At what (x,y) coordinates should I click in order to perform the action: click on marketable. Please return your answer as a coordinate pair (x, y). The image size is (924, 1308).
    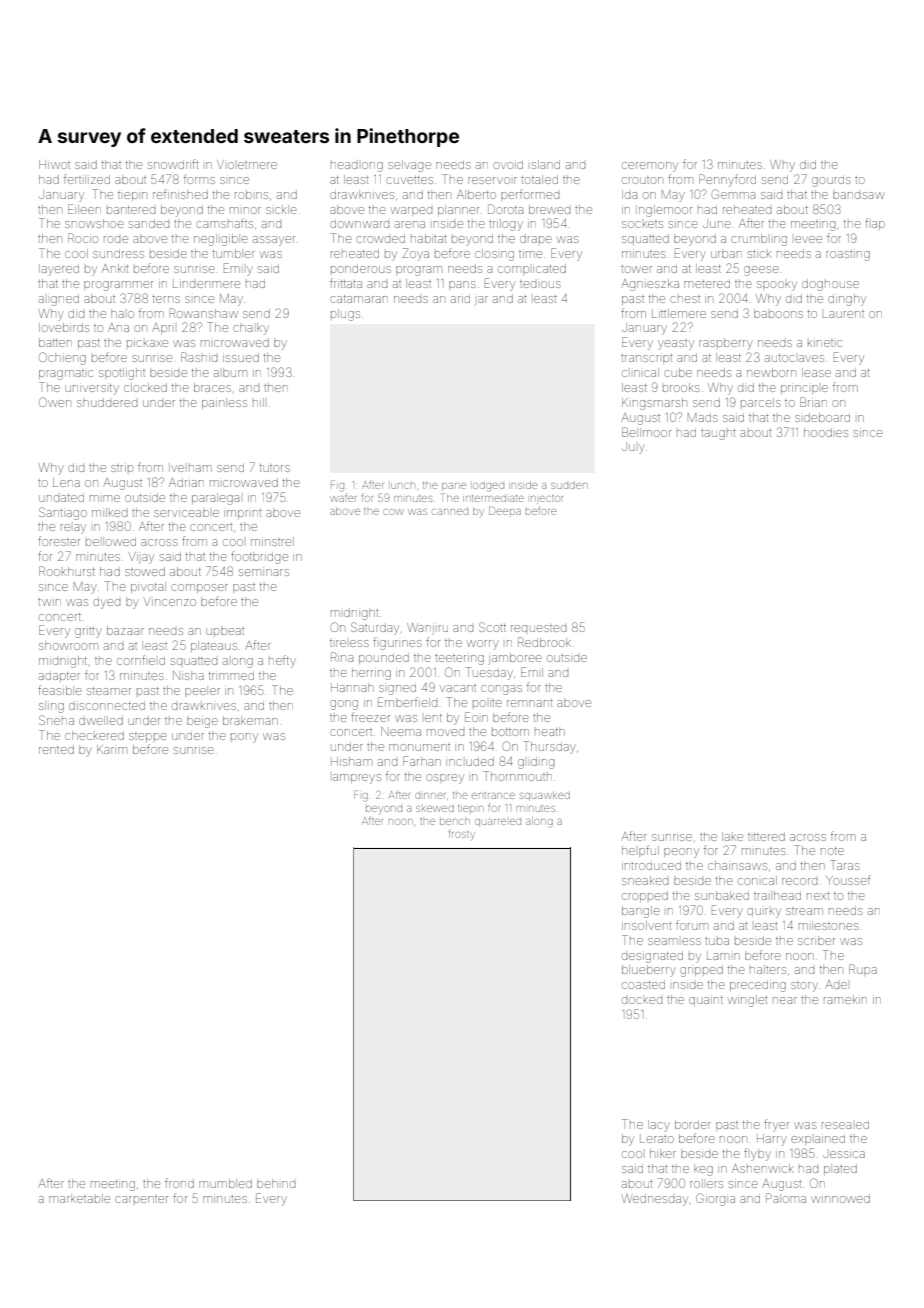
    Looking at the image, I should click on (79, 1198).
